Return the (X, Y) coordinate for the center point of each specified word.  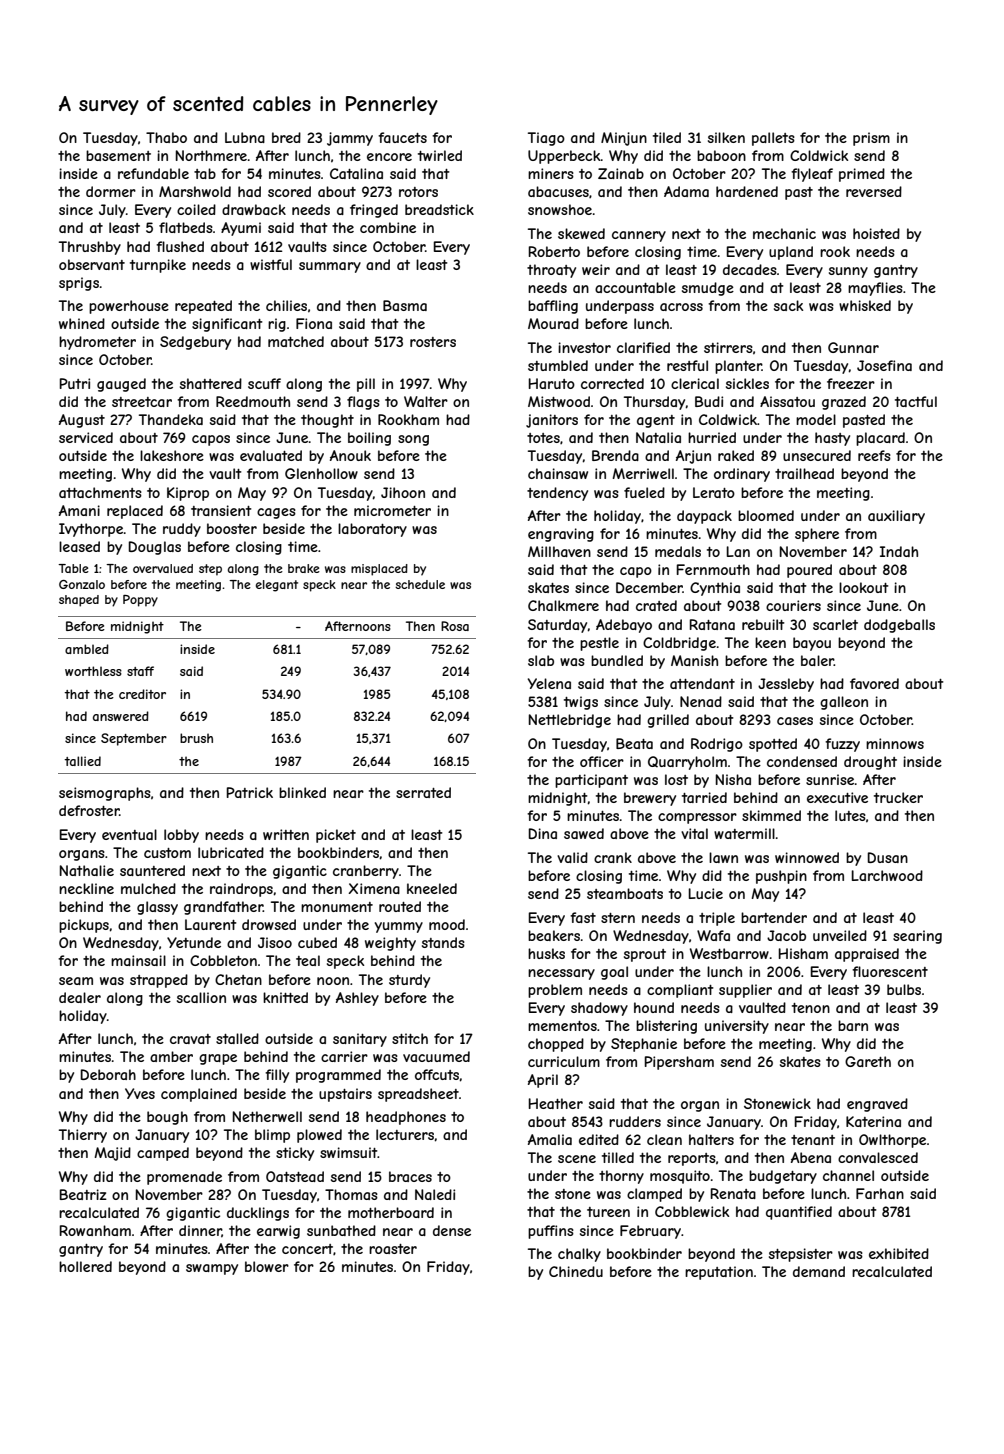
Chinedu (576, 1271)
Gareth (868, 1061)
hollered (85, 1266)
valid (572, 857)
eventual (129, 834)
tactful (916, 401)
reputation (719, 1273)
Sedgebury (195, 343)
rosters (433, 342)
